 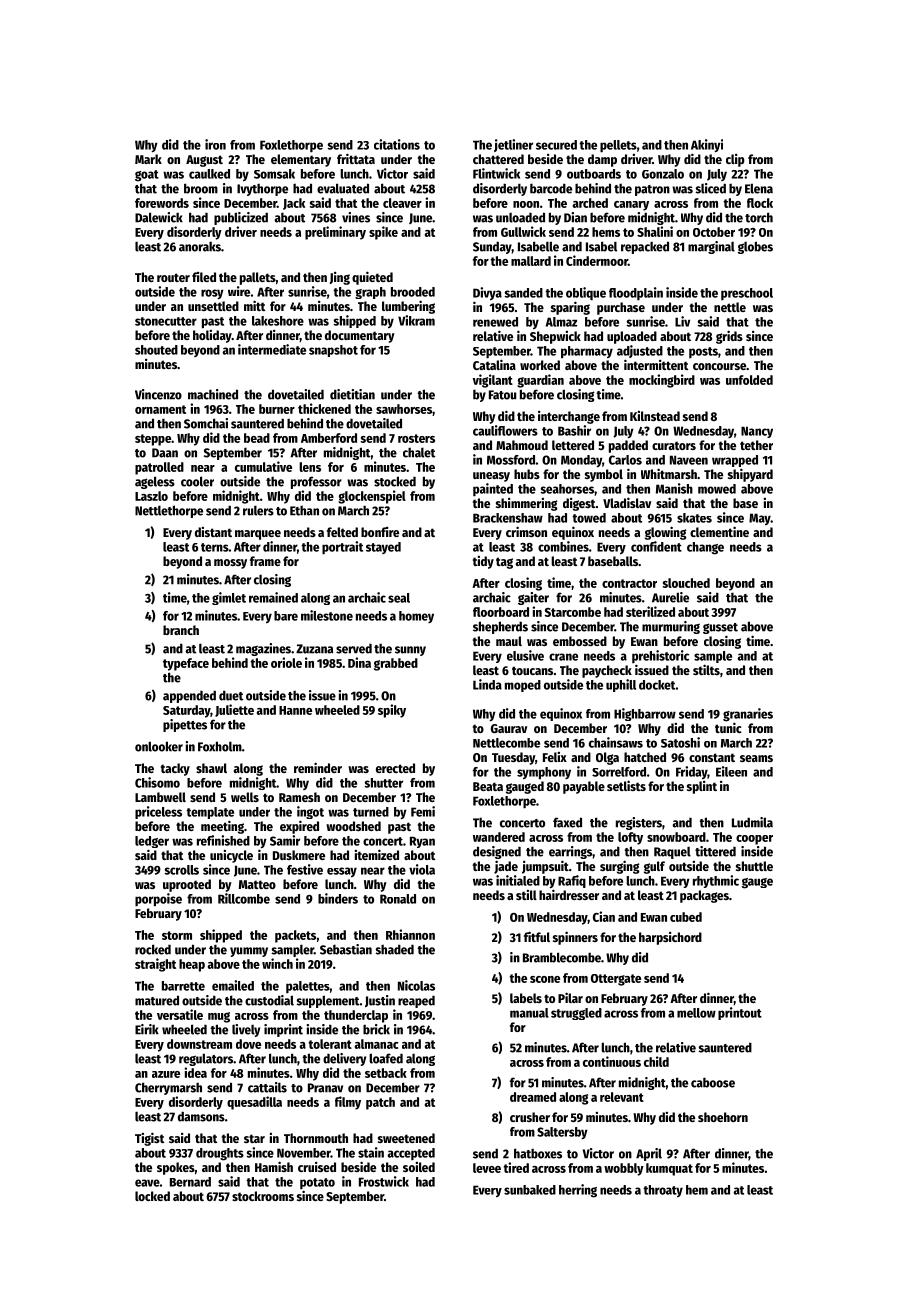 I want to click on Akinyi, so click(x=707, y=145).
